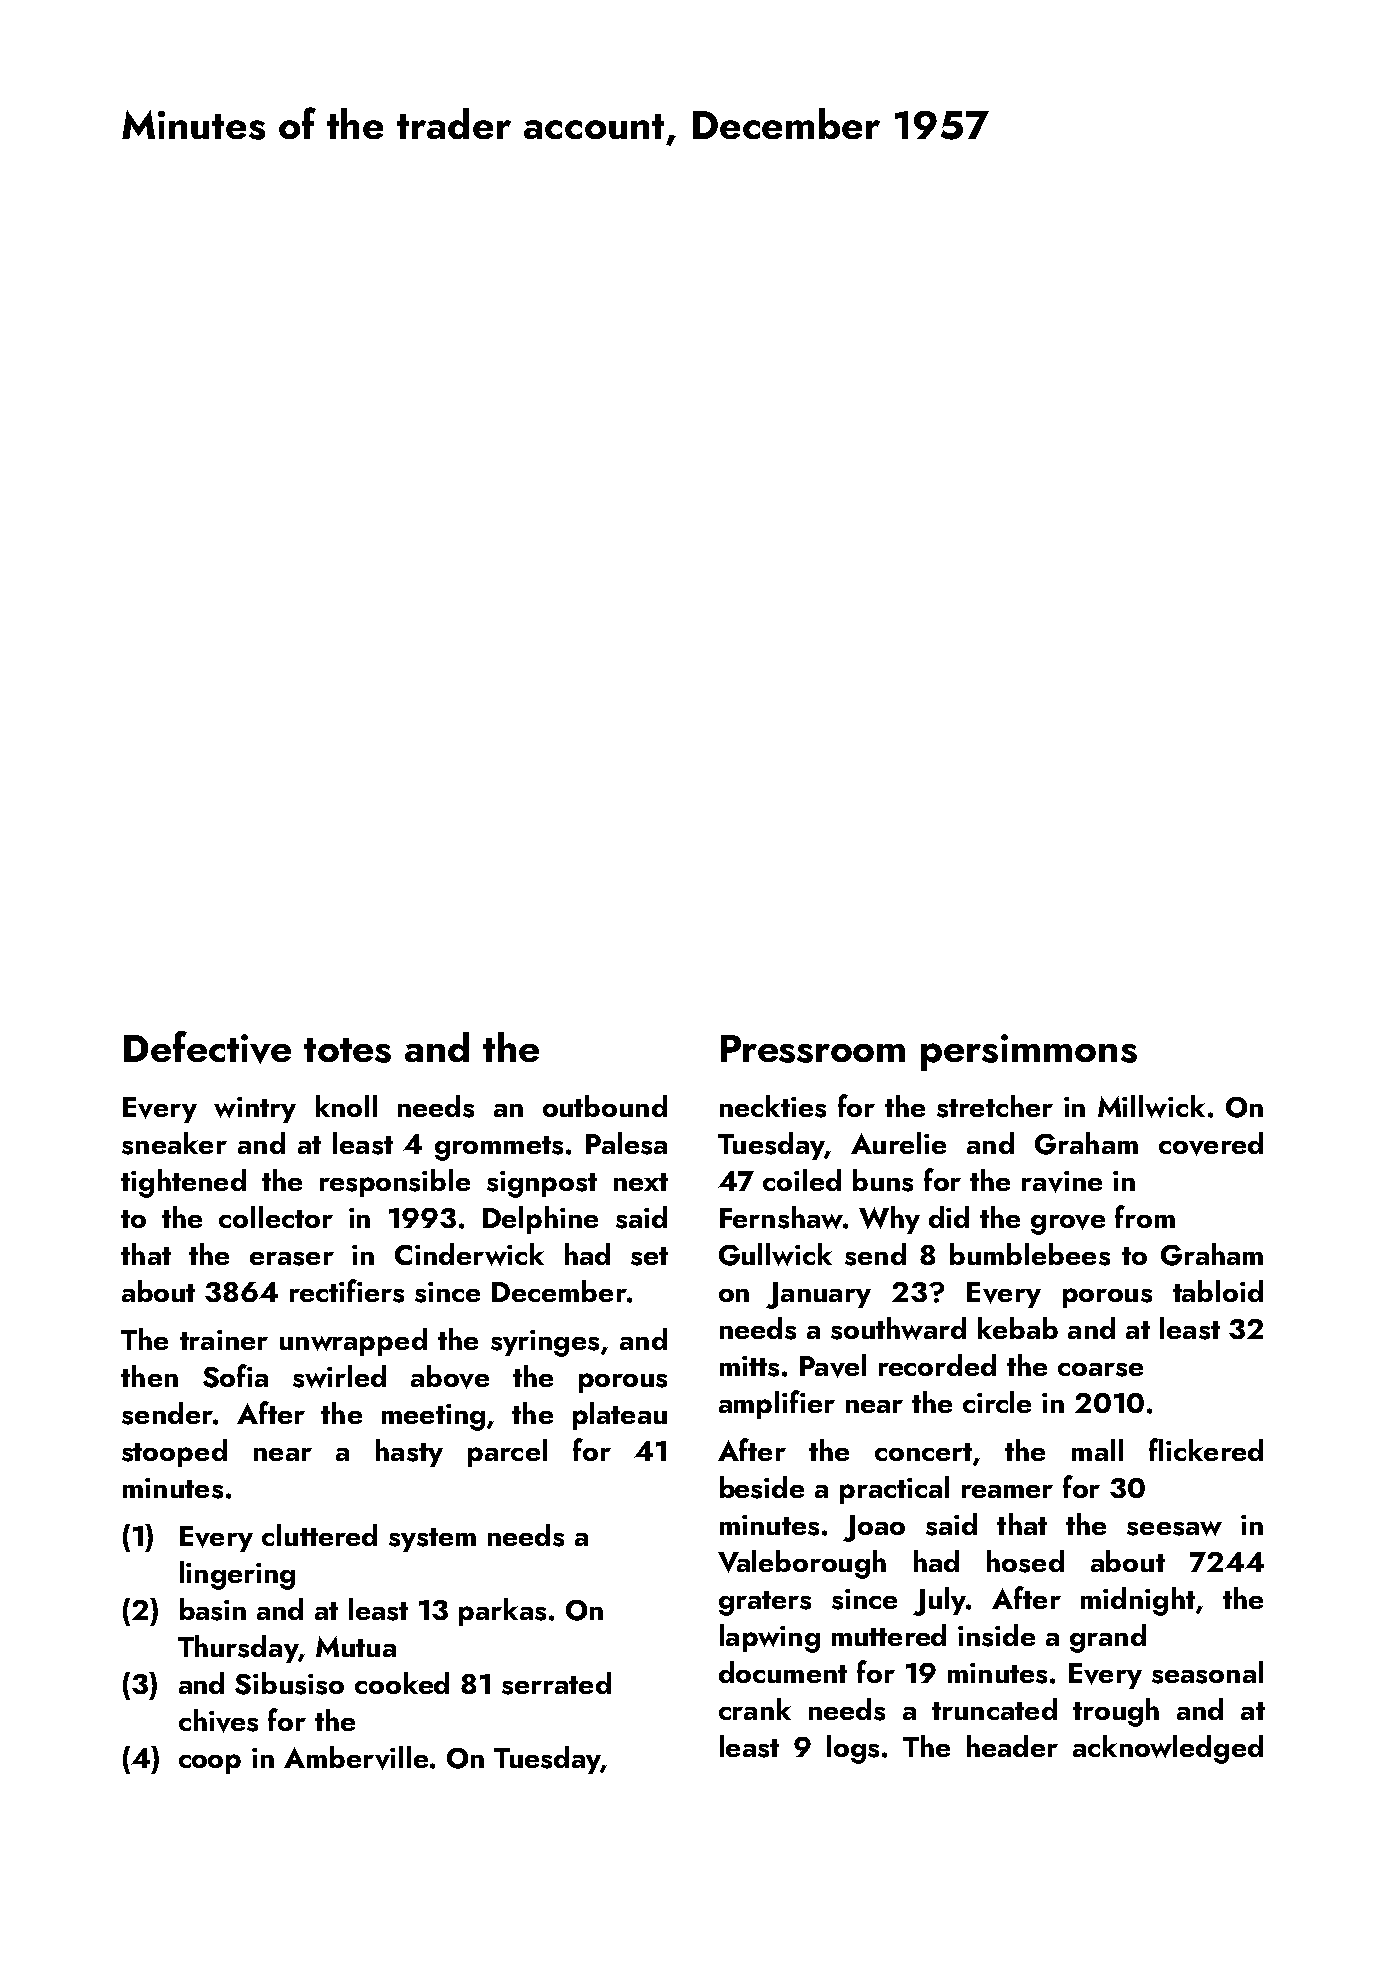  Describe the element at coordinates (347, 1050) in the page. I see `totes` at that location.
